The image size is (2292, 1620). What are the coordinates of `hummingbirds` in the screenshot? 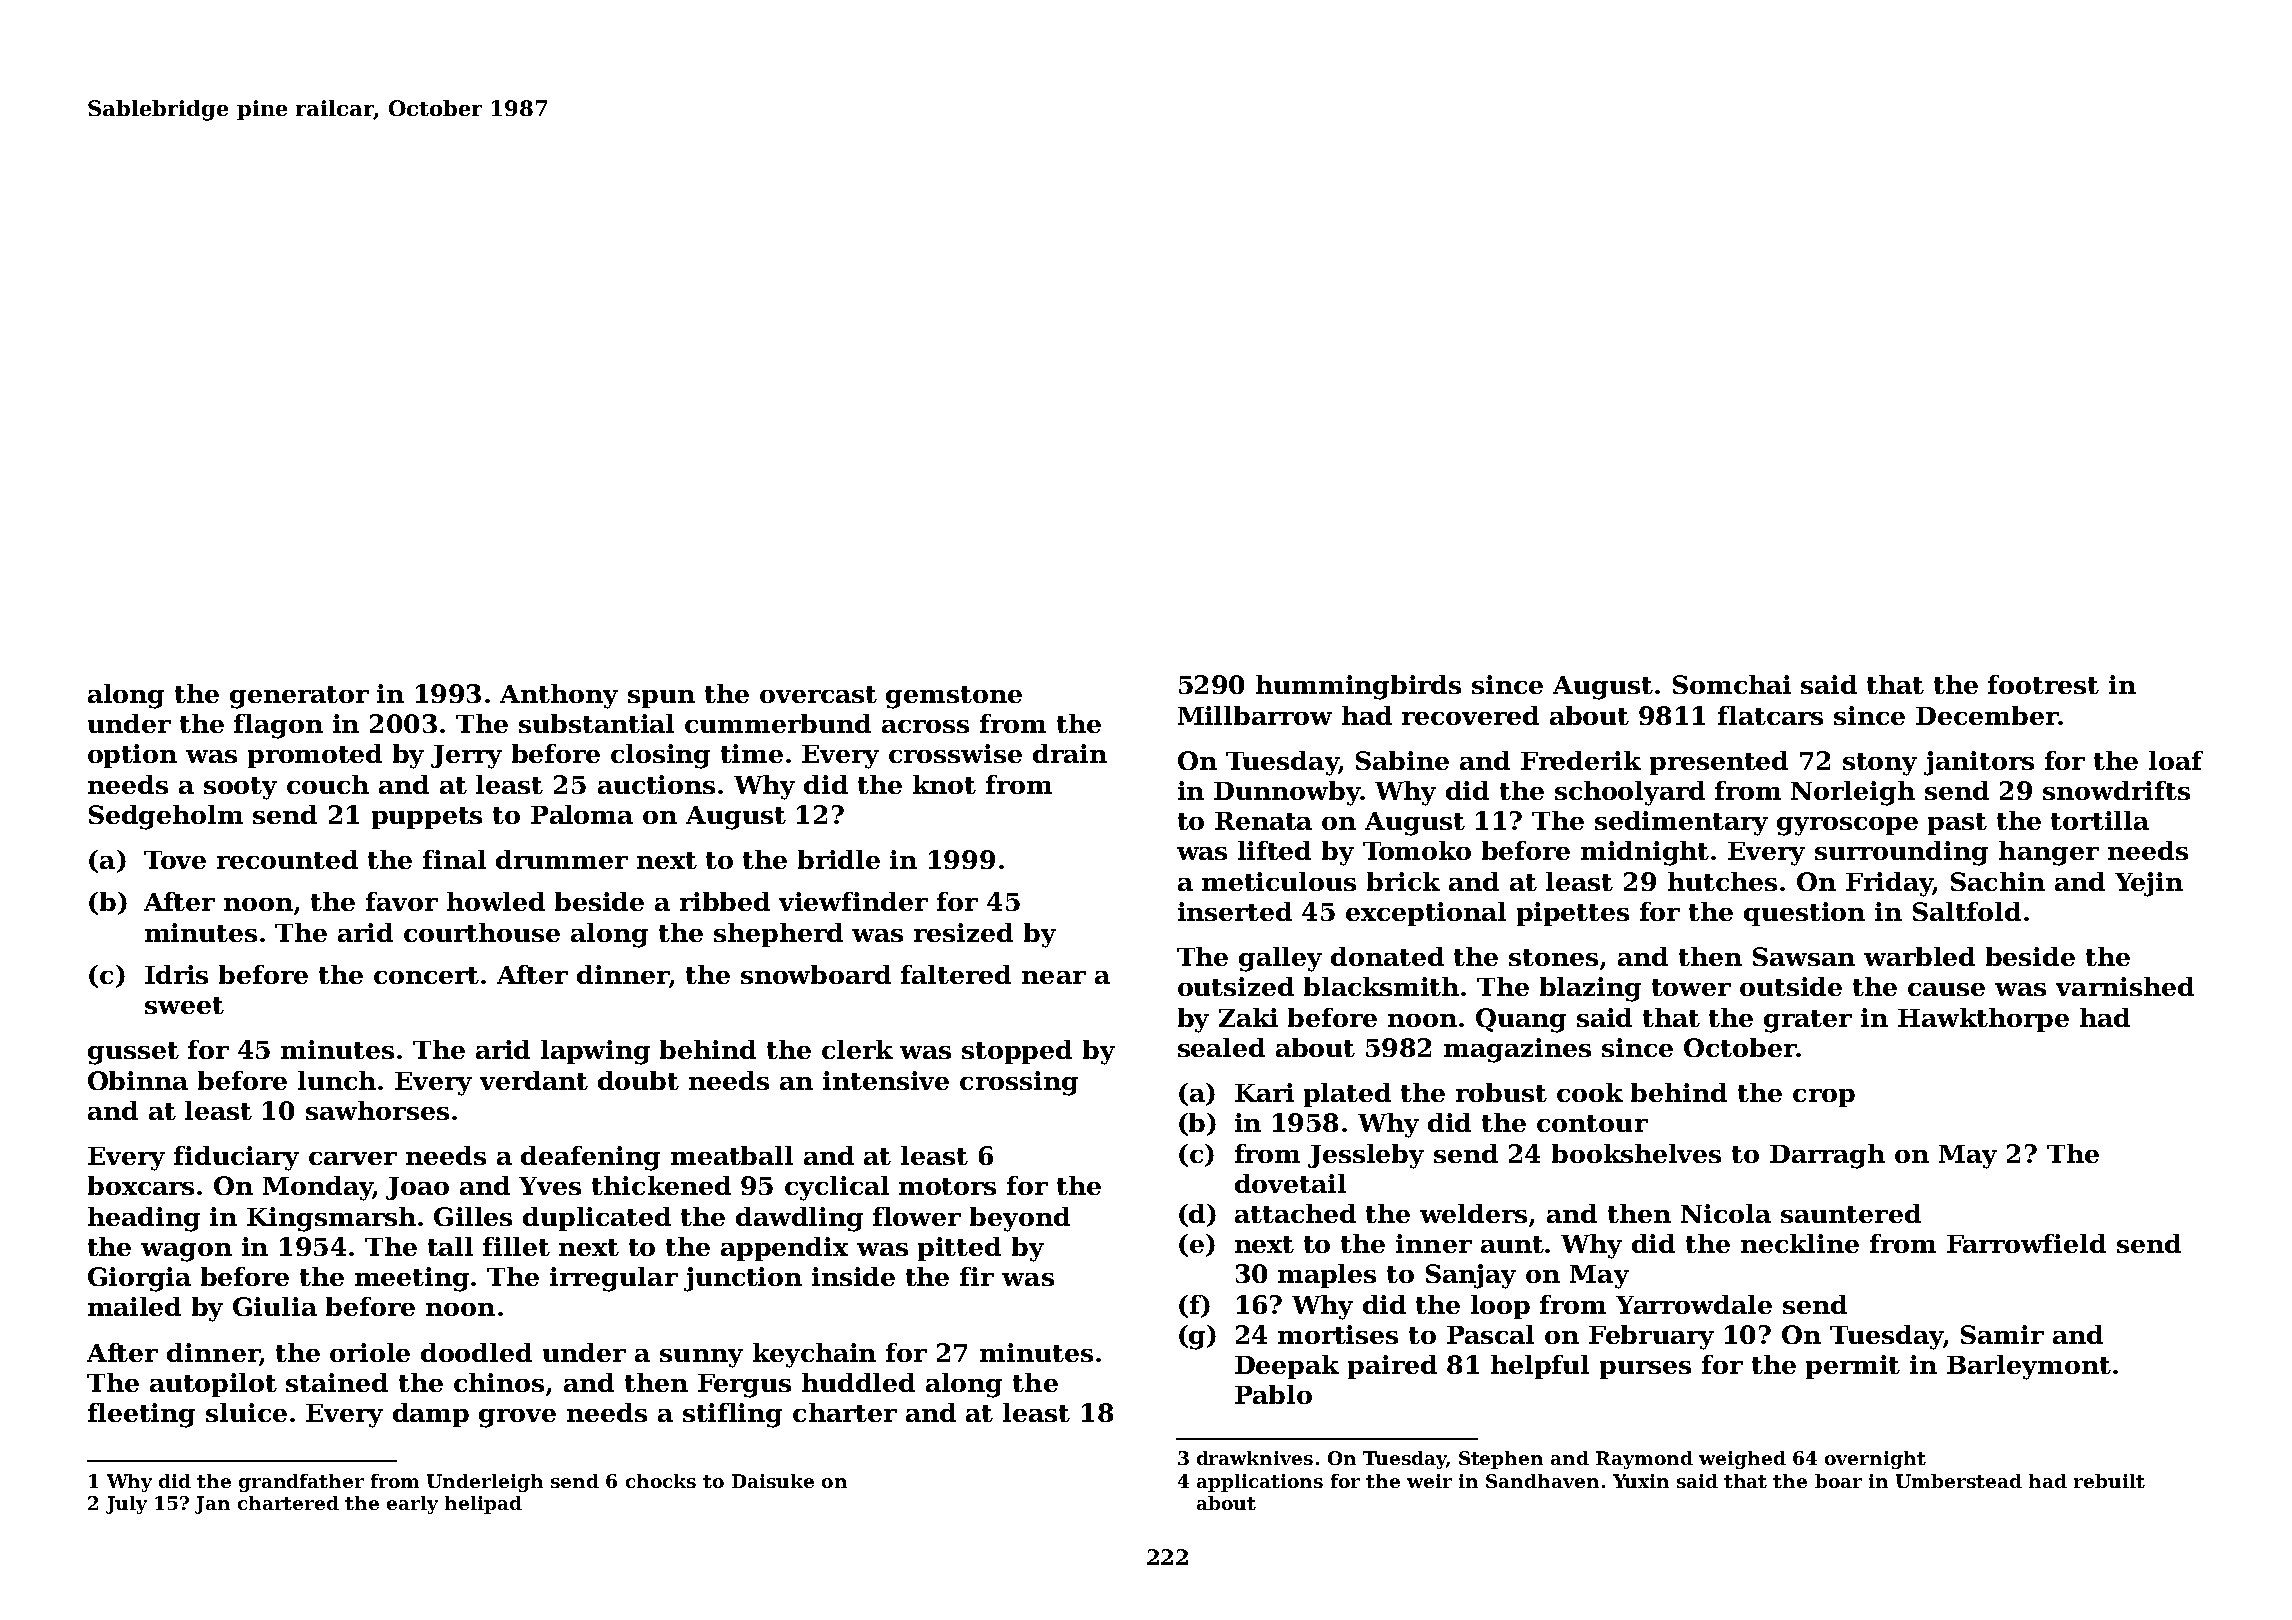 It's located at (1358, 687).
